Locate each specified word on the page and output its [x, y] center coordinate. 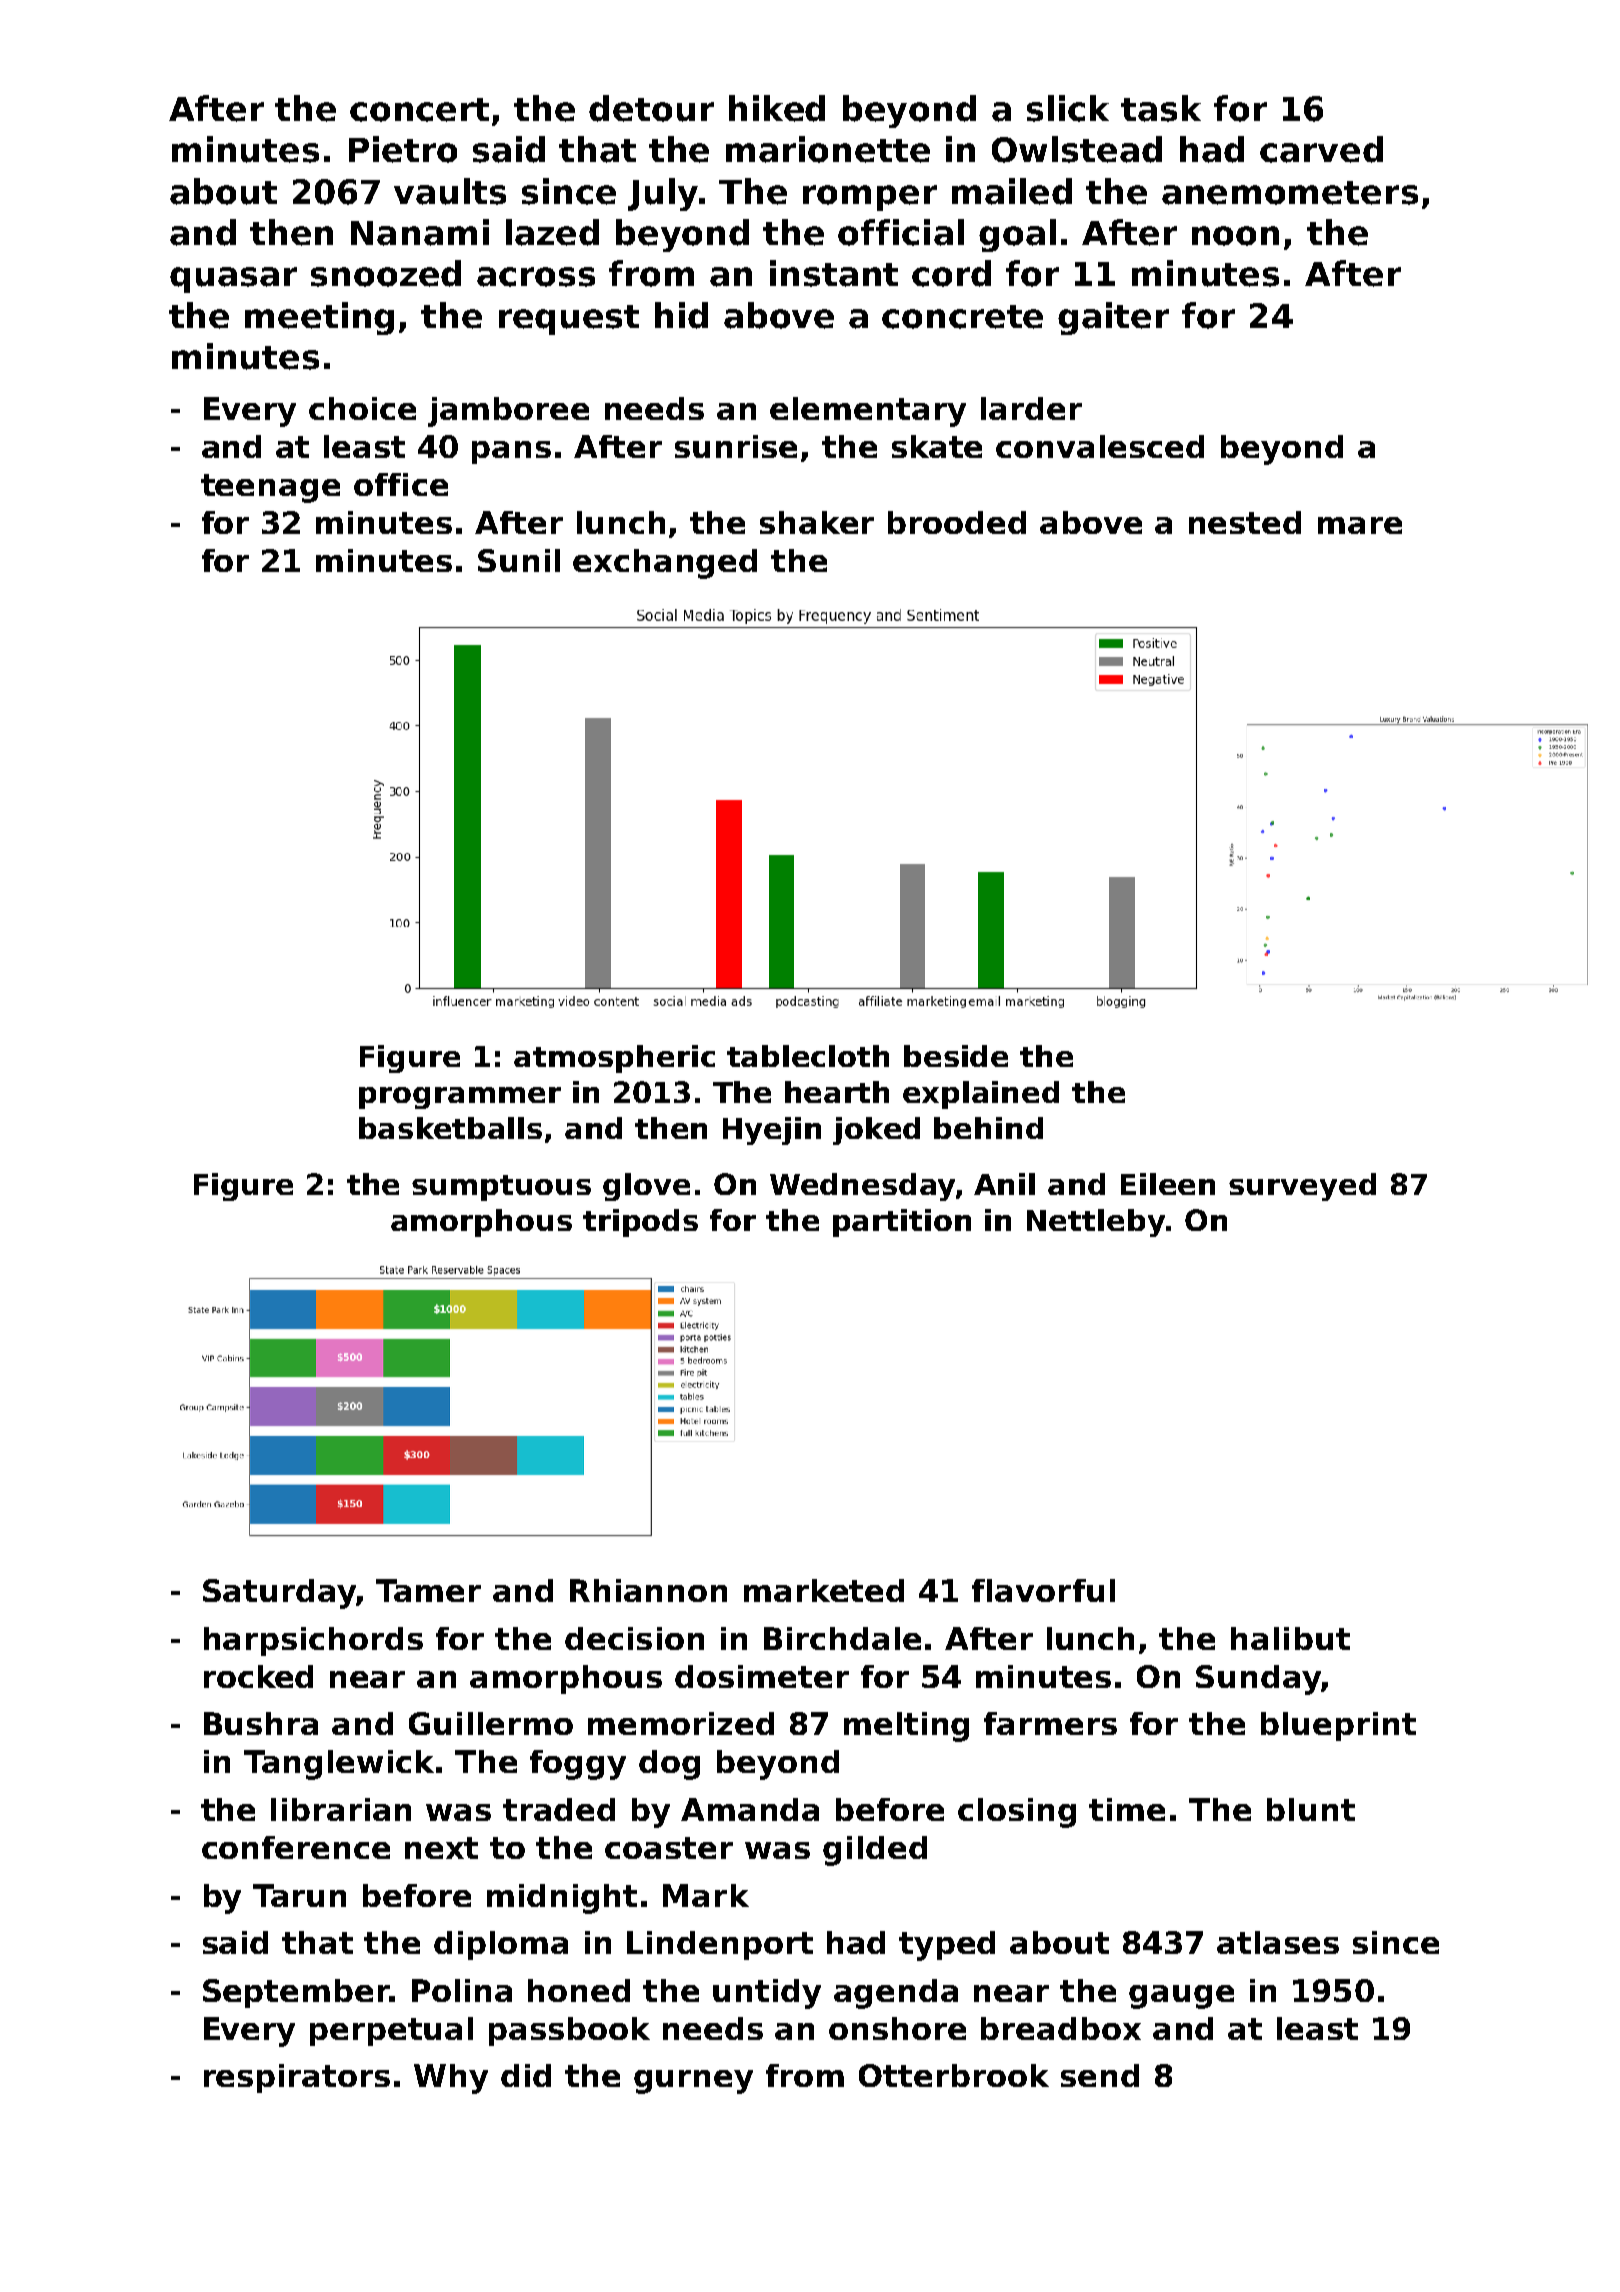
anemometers [1290, 193]
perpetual [391, 2031]
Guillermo [491, 1723]
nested [1245, 522]
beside [956, 1056]
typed [947, 1946]
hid [681, 315]
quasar [233, 280]
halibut [1290, 1638]
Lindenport [720, 1945]
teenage [270, 488]
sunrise [736, 446]
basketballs [450, 1128]
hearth [837, 1092]
